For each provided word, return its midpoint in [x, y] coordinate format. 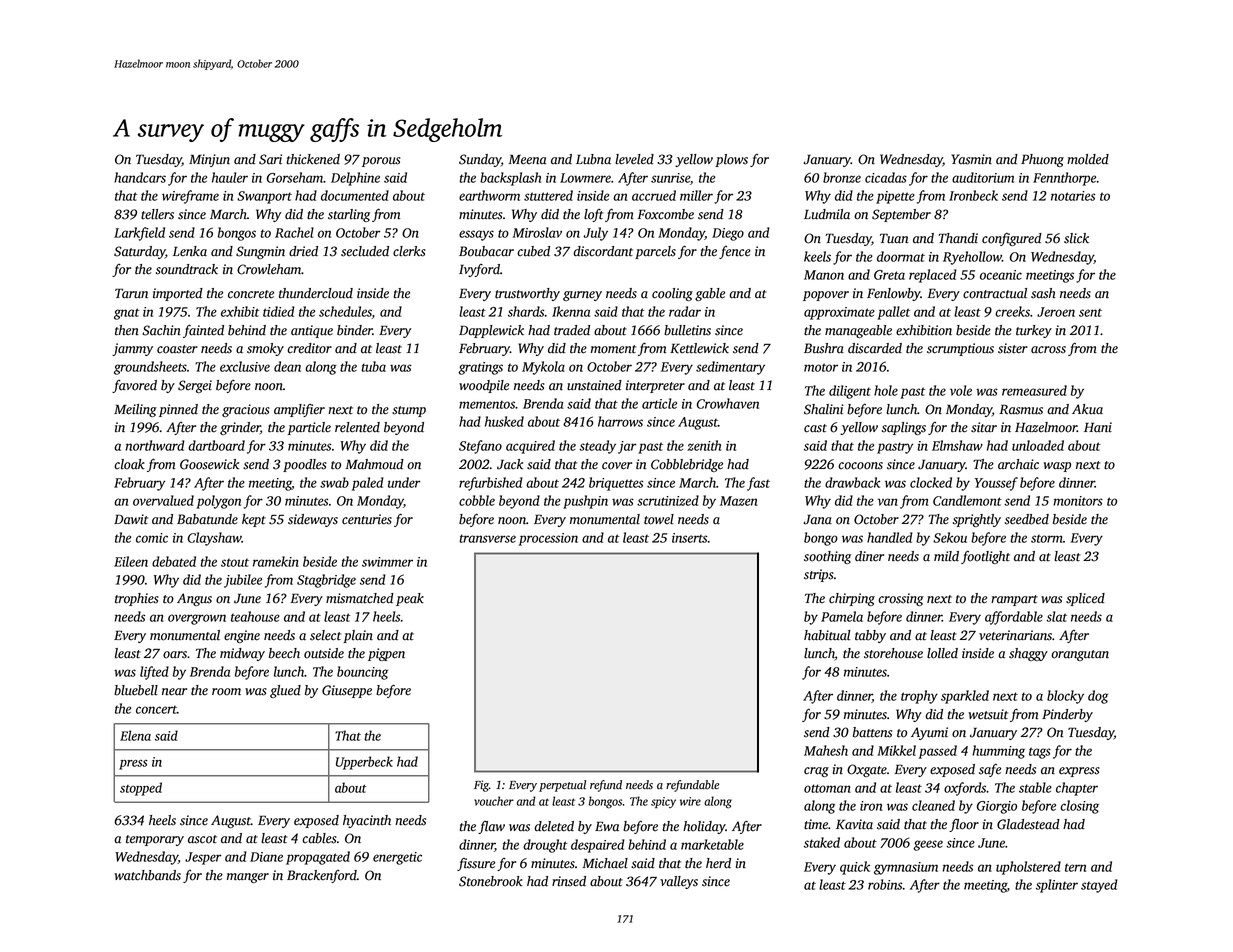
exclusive [245, 366]
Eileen [131, 561]
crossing [901, 599]
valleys [679, 882]
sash [1043, 293]
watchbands [148, 875]
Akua [1087, 409]
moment [613, 349]
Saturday [139, 252]
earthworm [489, 195]
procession [548, 539]
